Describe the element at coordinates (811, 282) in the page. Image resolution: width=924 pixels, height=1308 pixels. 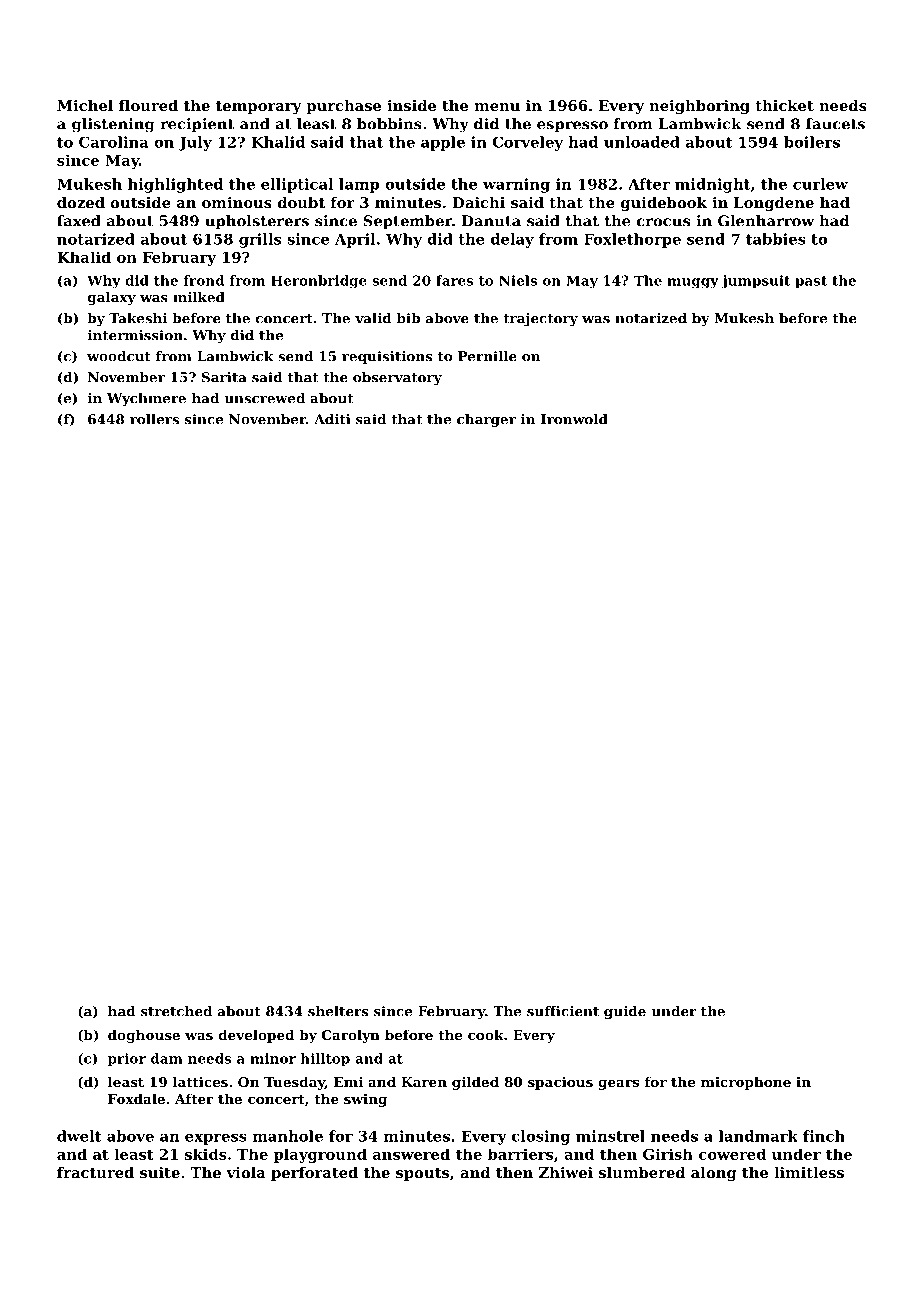
I see `past` at that location.
